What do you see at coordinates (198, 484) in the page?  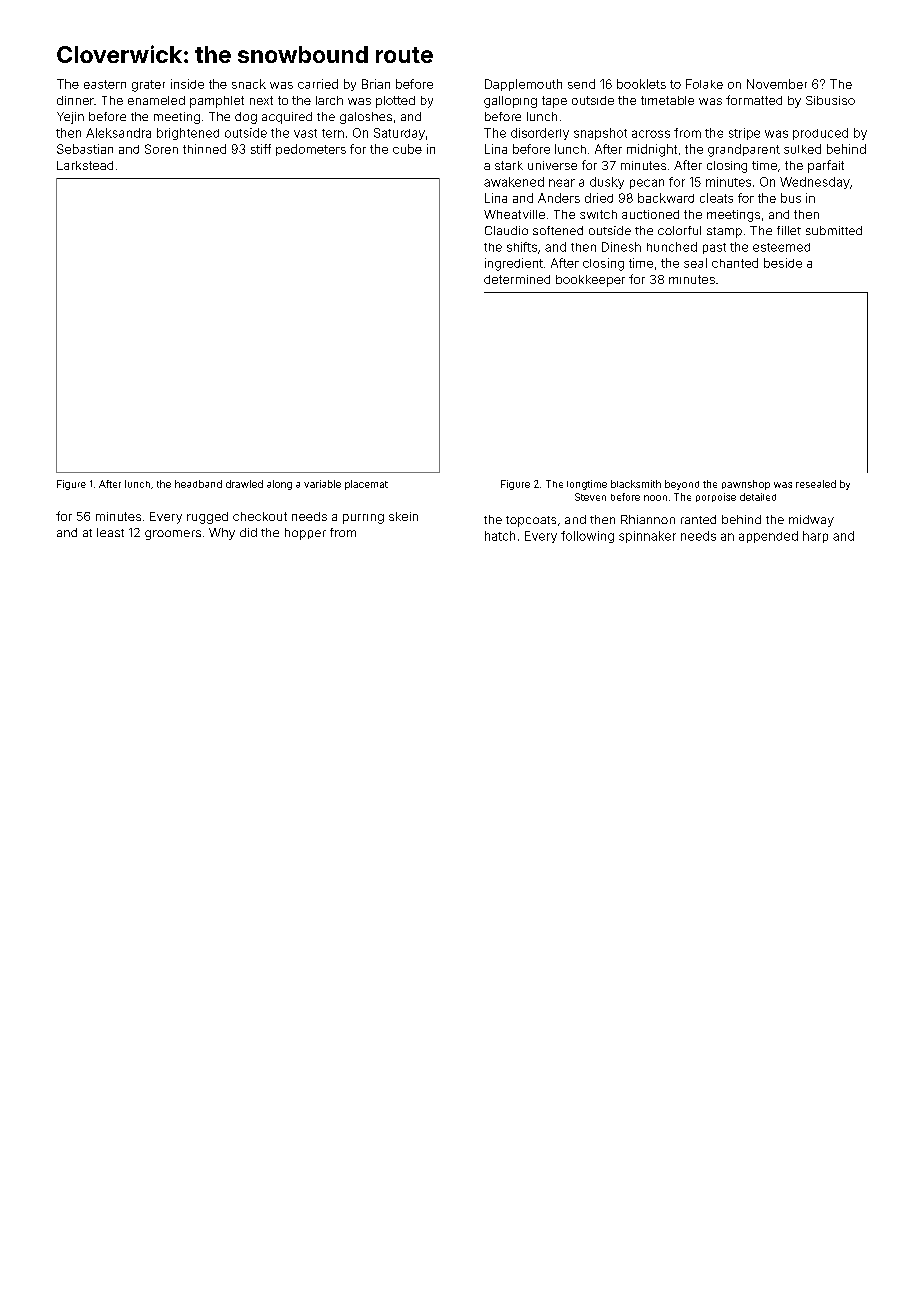 I see `headband` at bounding box center [198, 484].
